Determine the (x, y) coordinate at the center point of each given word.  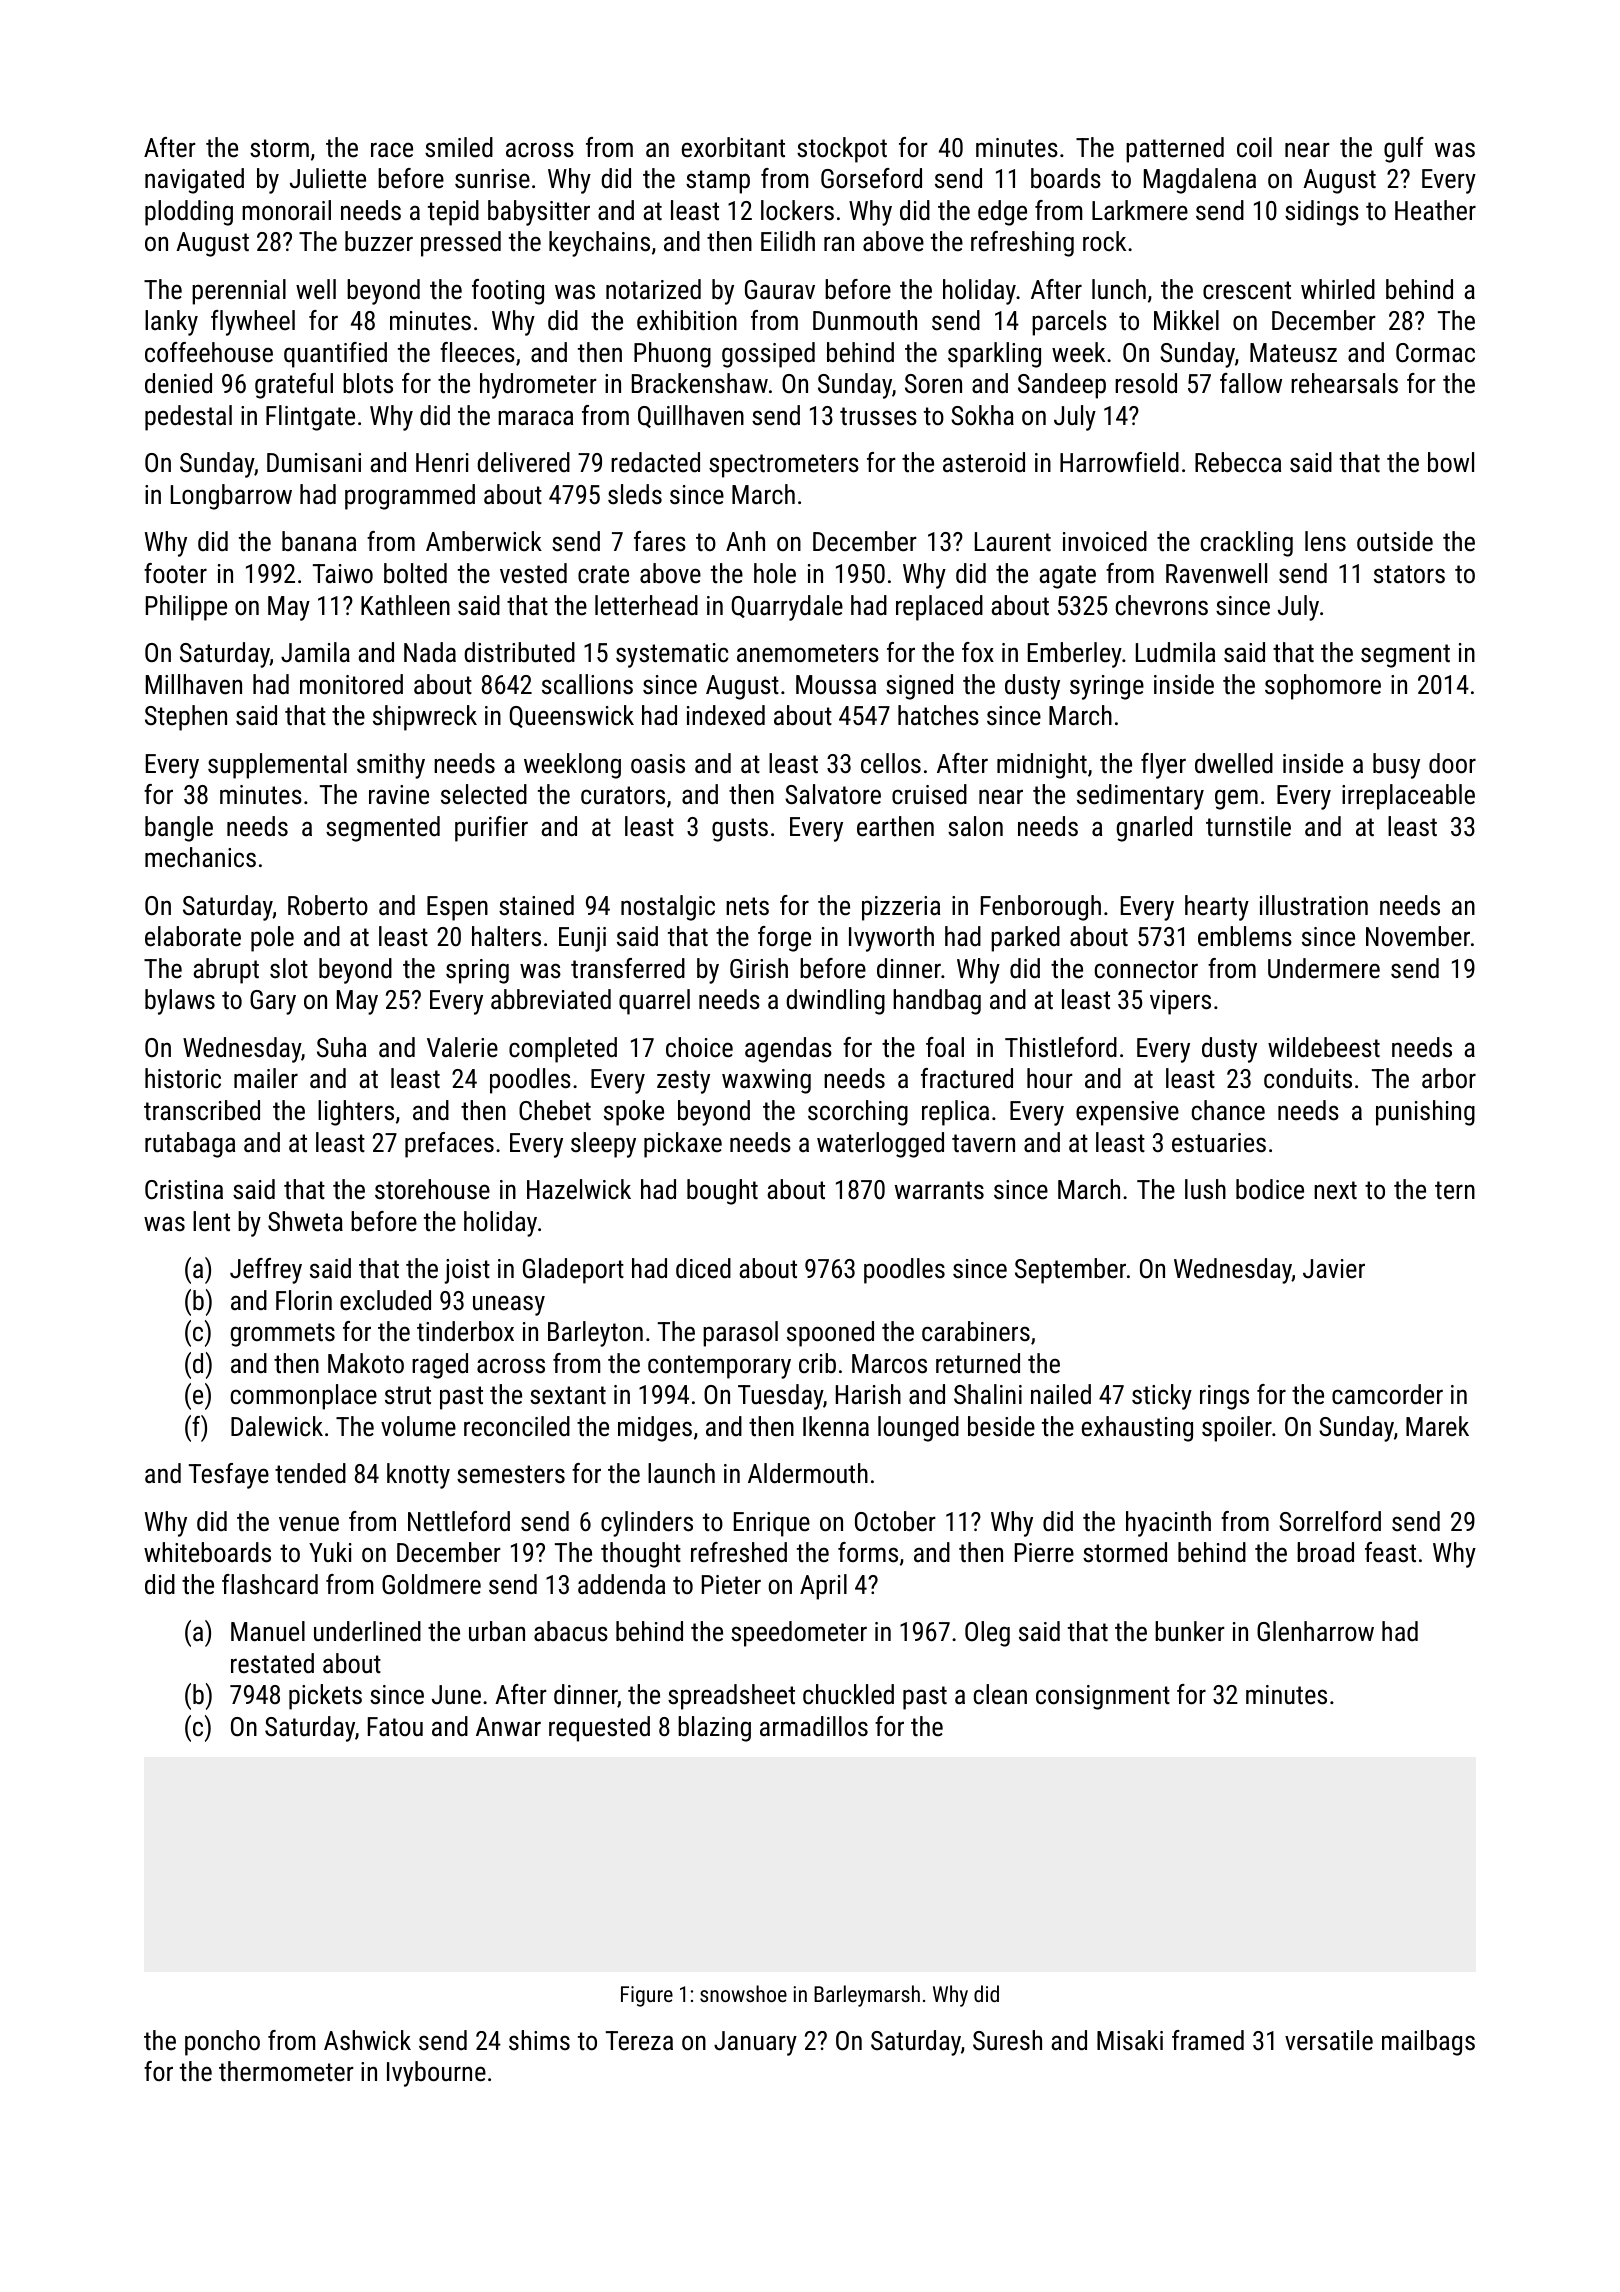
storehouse (432, 1189)
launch (681, 1473)
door (1452, 763)
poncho (222, 2043)
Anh (745, 541)
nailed (1061, 1394)
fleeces (477, 352)
